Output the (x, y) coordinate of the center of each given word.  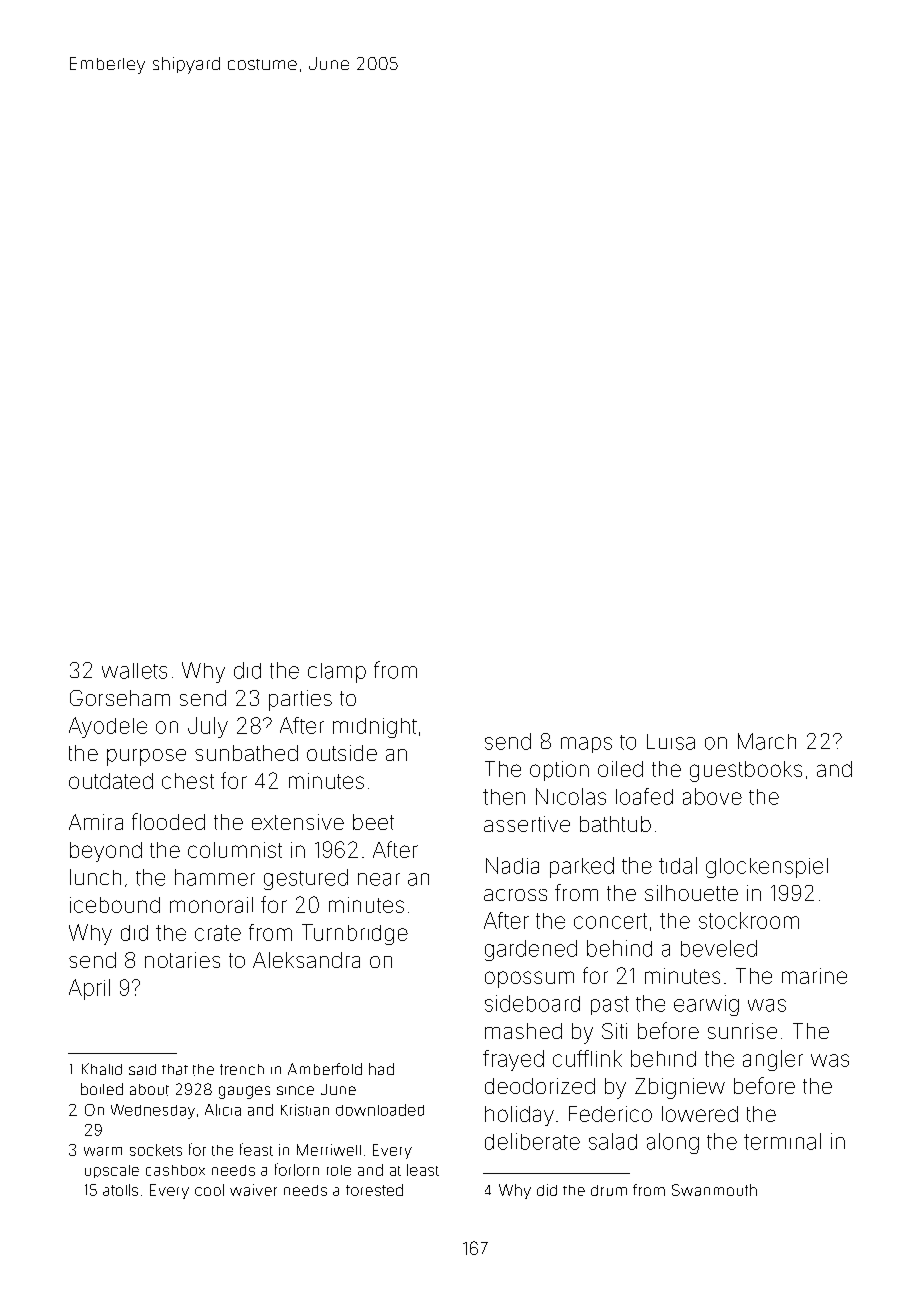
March (767, 741)
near (379, 879)
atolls (120, 1190)
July (208, 727)
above (712, 796)
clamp (337, 673)
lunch (95, 877)
